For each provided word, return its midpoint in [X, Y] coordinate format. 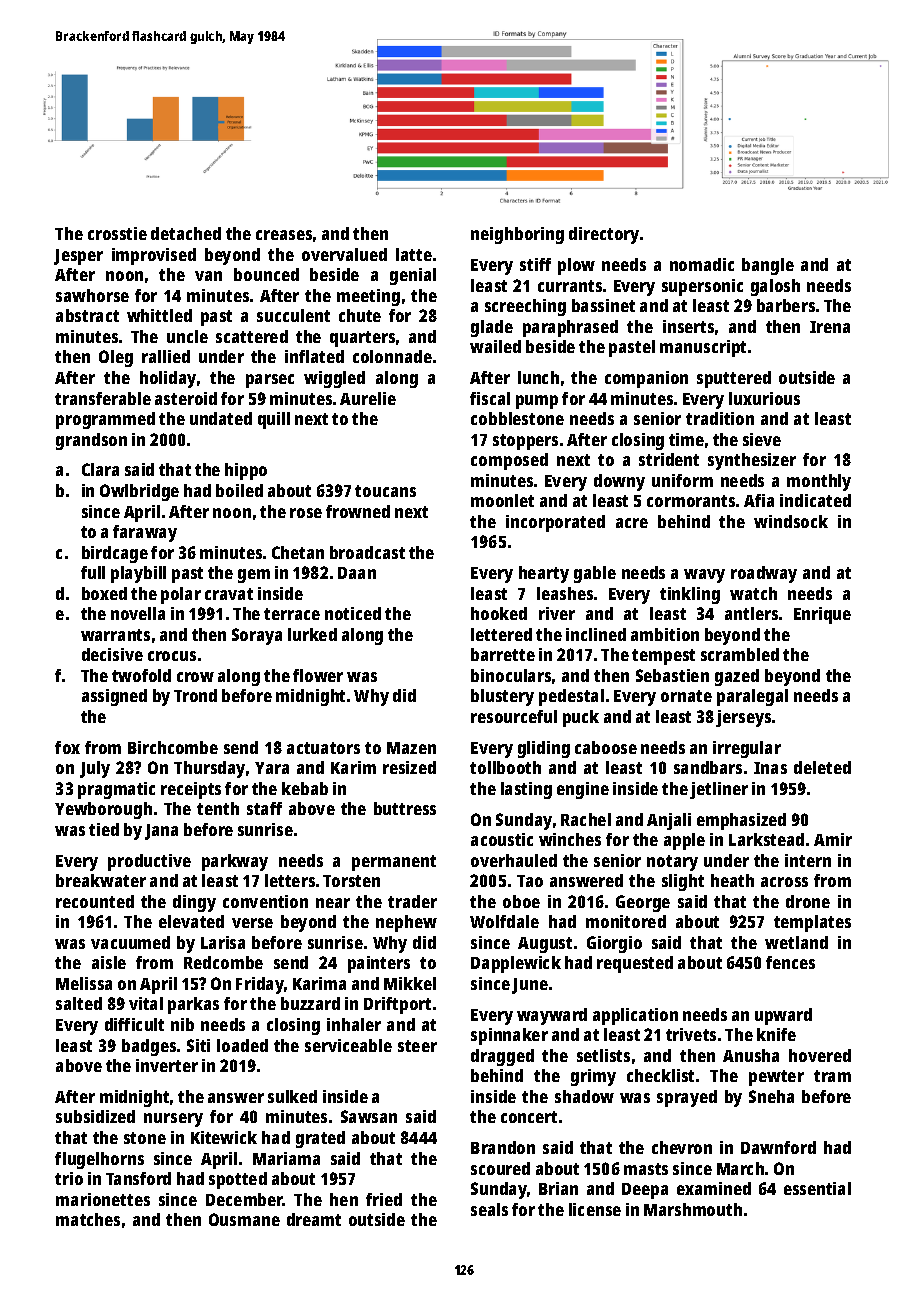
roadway [764, 574]
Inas [770, 768]
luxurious [764, 398]
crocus [172, 656]
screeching [525, 307]
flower [318, 675]
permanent [394, 863]
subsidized [95, 1116]
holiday [168, 379]
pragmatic [116, 790]
